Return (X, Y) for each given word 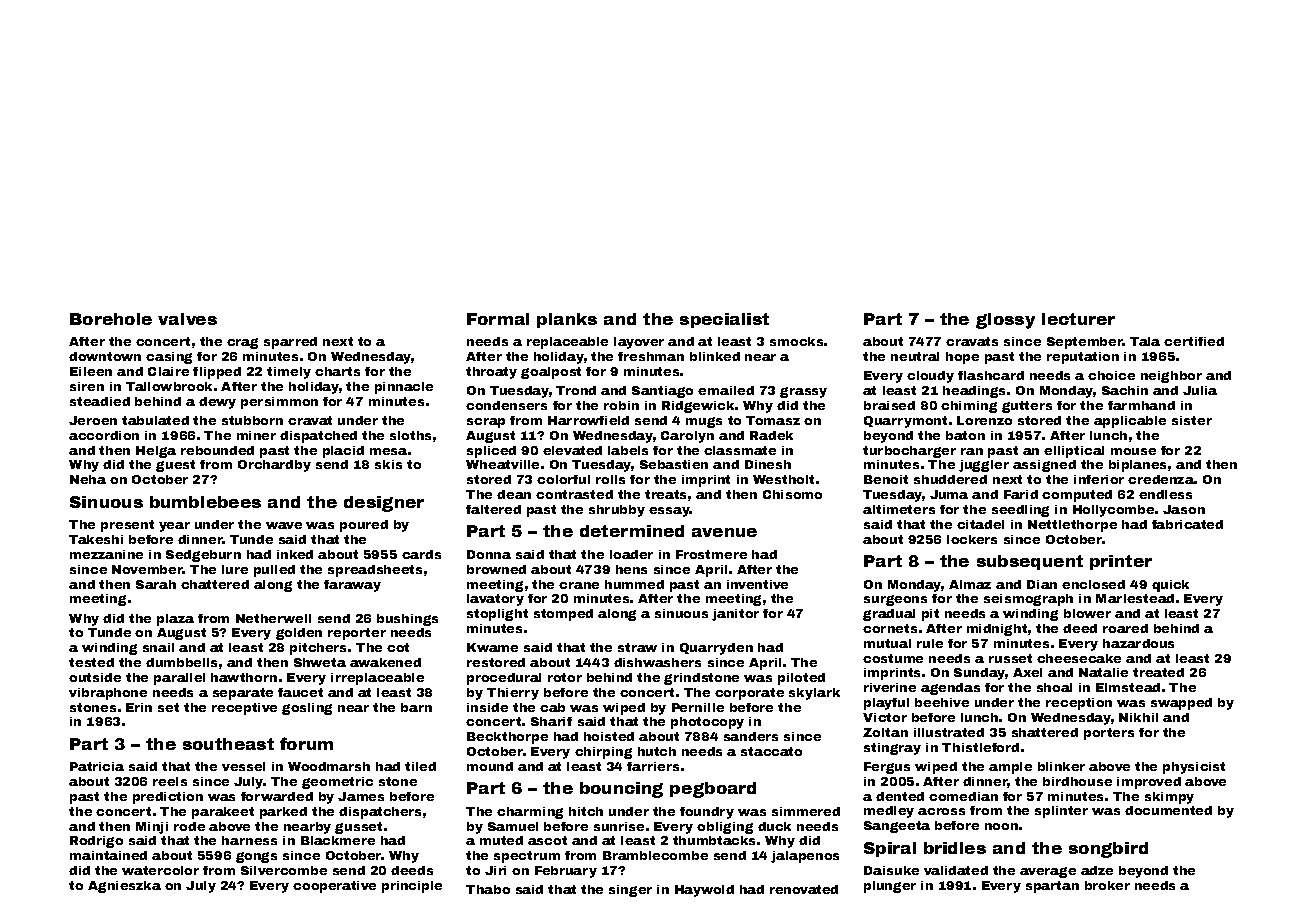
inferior (1099, 479)
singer (630, 891)
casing (169, 358)
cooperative (334, 887)
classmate (740, 450)
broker (1107, 885)
